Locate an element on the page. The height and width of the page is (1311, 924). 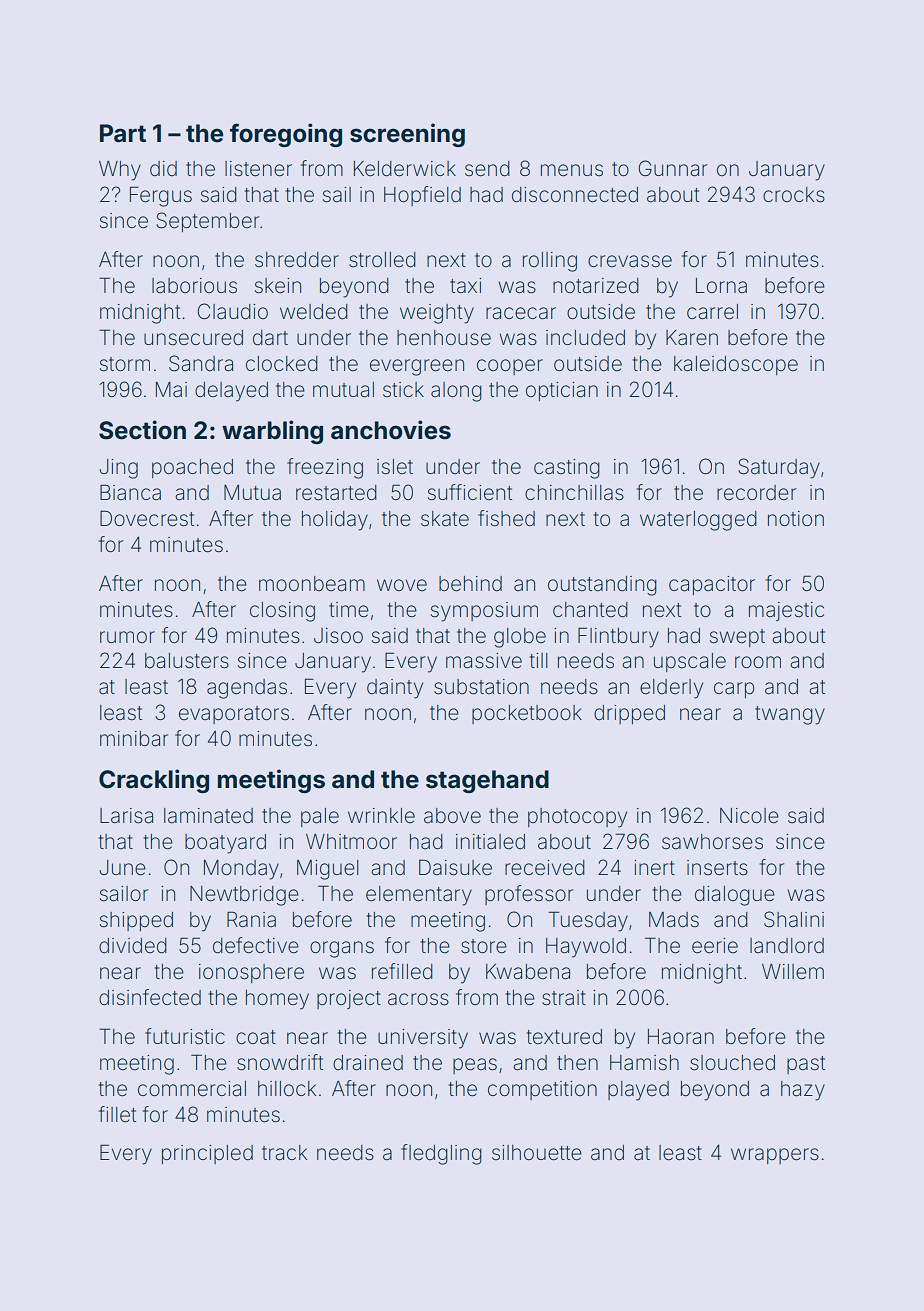
Part is located at coordinates (123, 133).
